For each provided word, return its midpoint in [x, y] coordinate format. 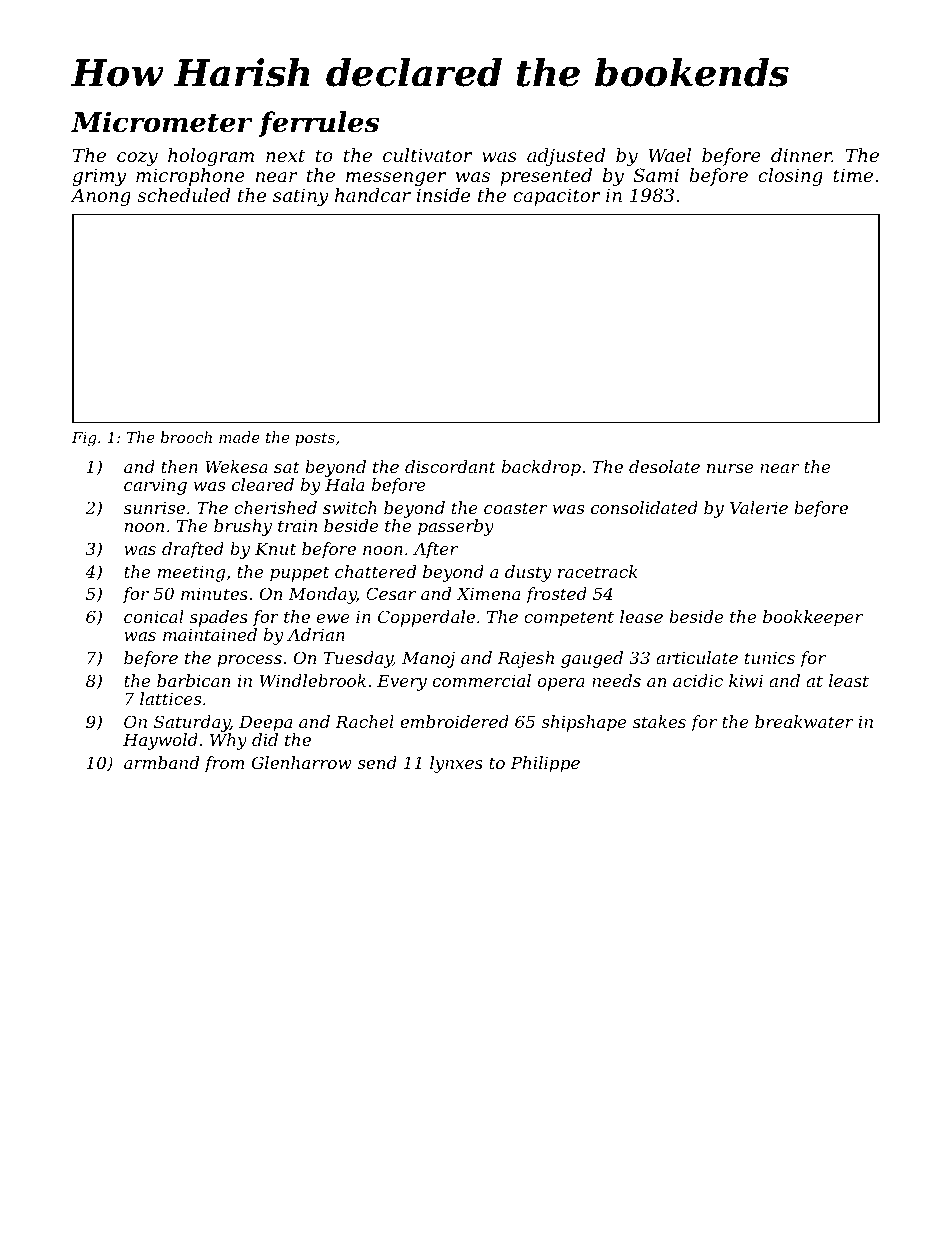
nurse [730, 468]
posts [315, 439]
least [849, 680]
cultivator [427, 155]
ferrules [318, 124]
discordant [450, 466]
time [853, 175]
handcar [373, 195]
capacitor [556, 197]
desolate [664, 466]
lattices [170, 698]
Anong [100, 197]
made [239, 437]
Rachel [364, 721]
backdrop [541, 468]
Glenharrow [302, 762]
